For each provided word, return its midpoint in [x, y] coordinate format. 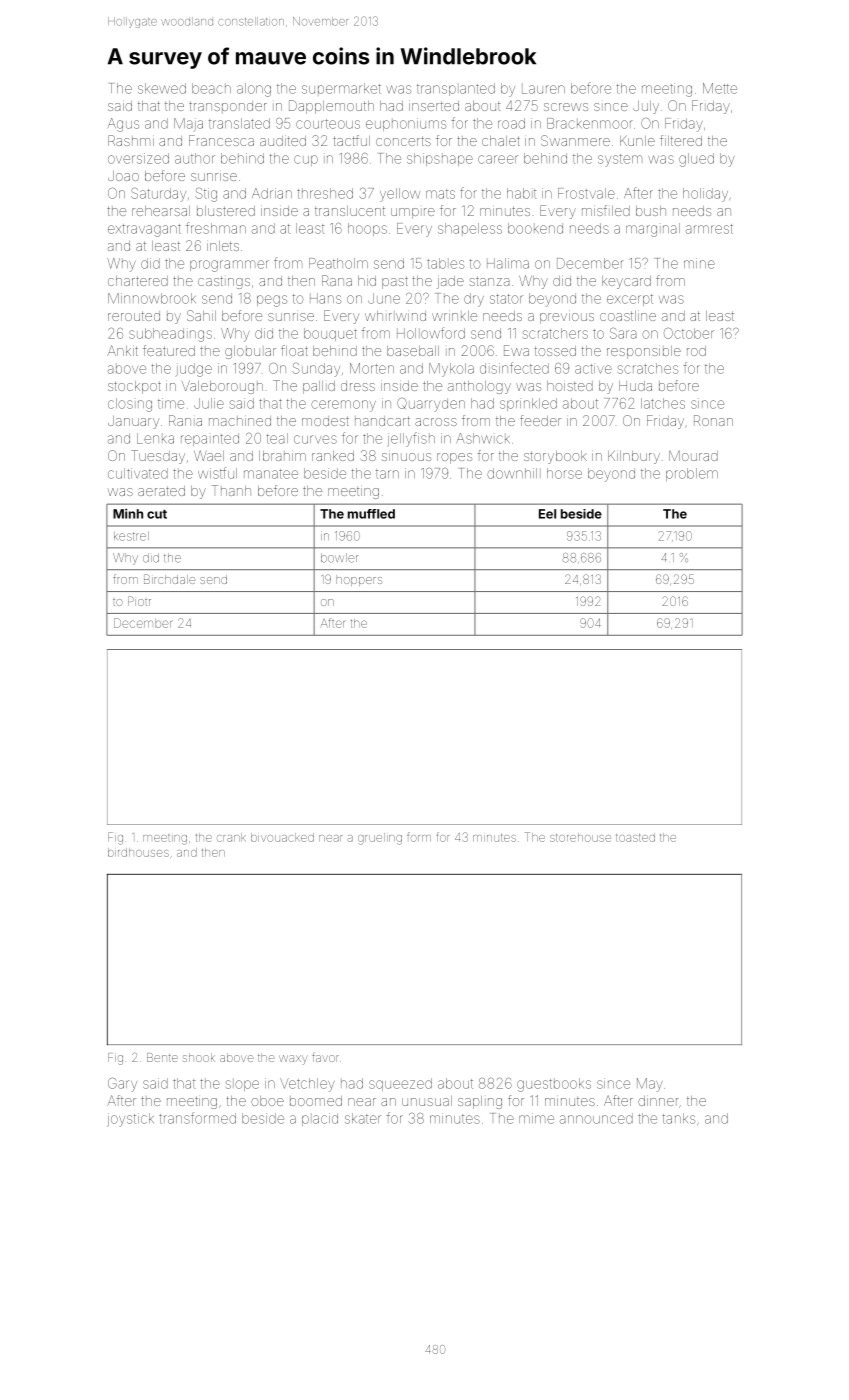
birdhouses [138, 852]
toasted [635, 837]
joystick [130, 1120]
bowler [339, 558]
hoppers [359, 580]
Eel [547, 514]
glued [696, 160]
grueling [380, 839]
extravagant [144, 230]
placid [320, 1119]
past [395, 282]
